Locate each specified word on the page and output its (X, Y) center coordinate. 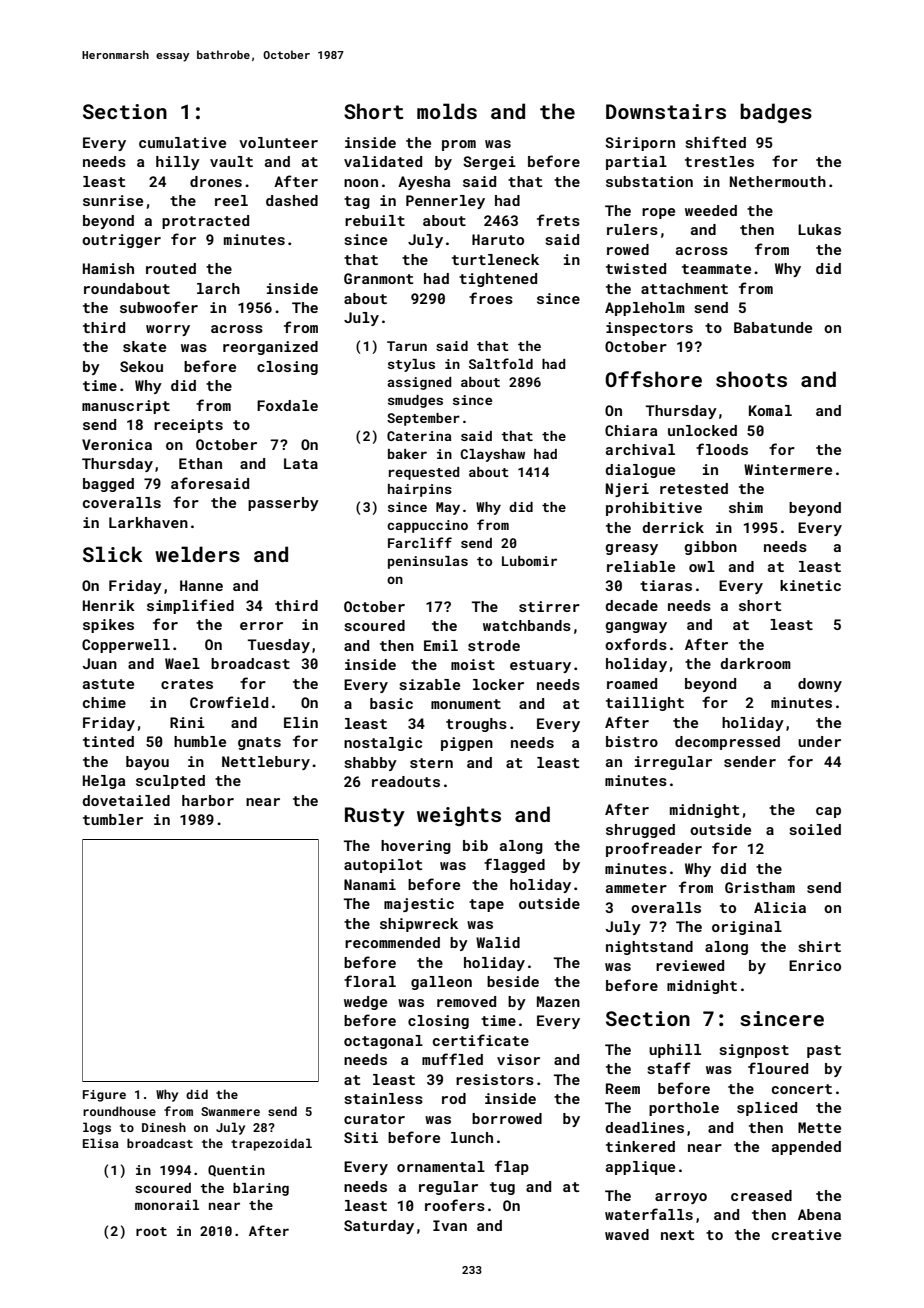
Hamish (108, 268)
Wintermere (788, 469)
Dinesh (164, 1127)
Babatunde (773, 327)
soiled (815, 829)
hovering (416, 847)
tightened (498, 280)
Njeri (627, 490)
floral (370, 981)
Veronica (117, 444)
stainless (383, 1098)
